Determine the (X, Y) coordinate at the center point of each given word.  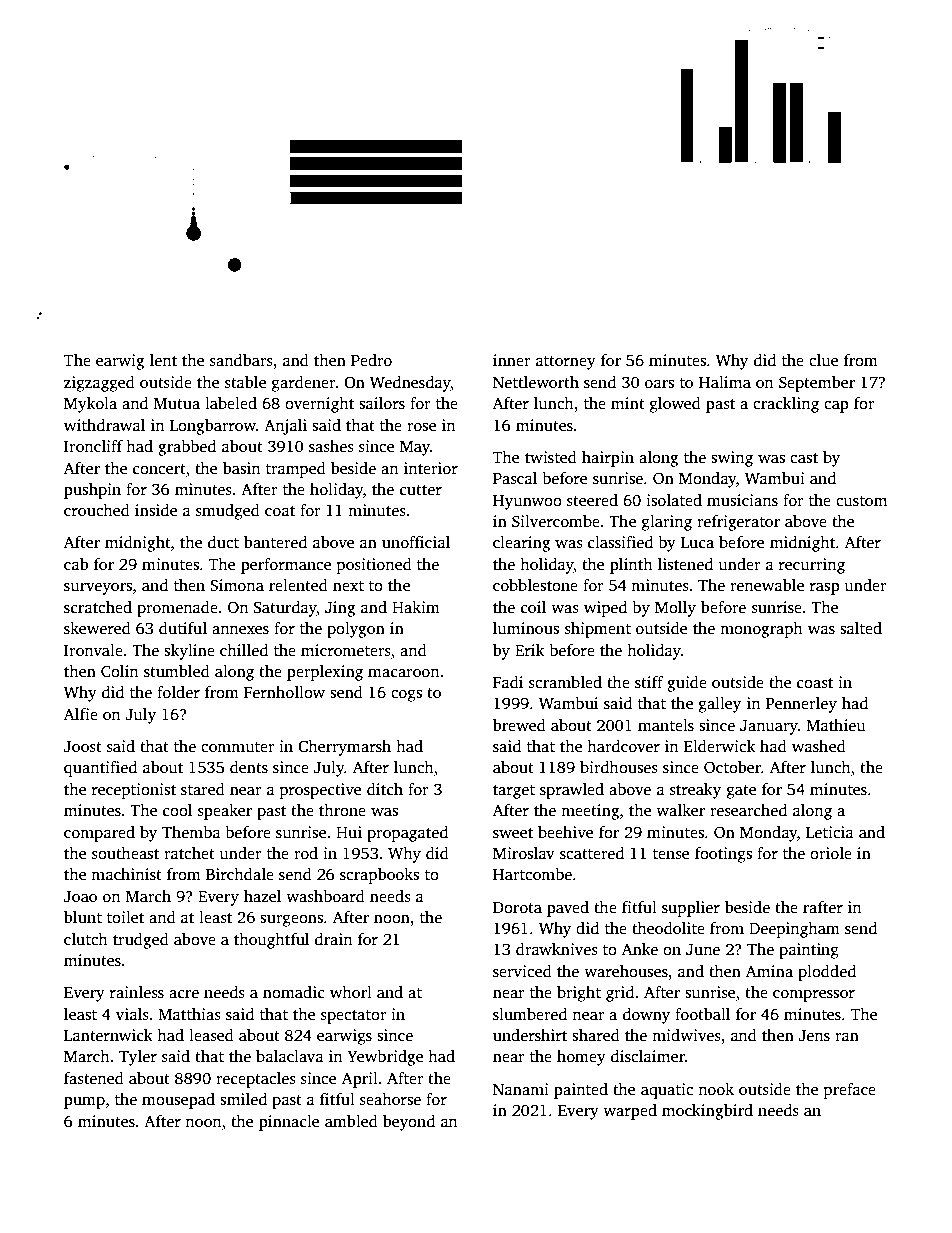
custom (861, 501)
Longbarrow (213, 427)
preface (850, 1091)
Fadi (508, 682)
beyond (409, 1123)
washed (819, 746)
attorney (566, 363)
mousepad (178, 1101)
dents (249, 767)
